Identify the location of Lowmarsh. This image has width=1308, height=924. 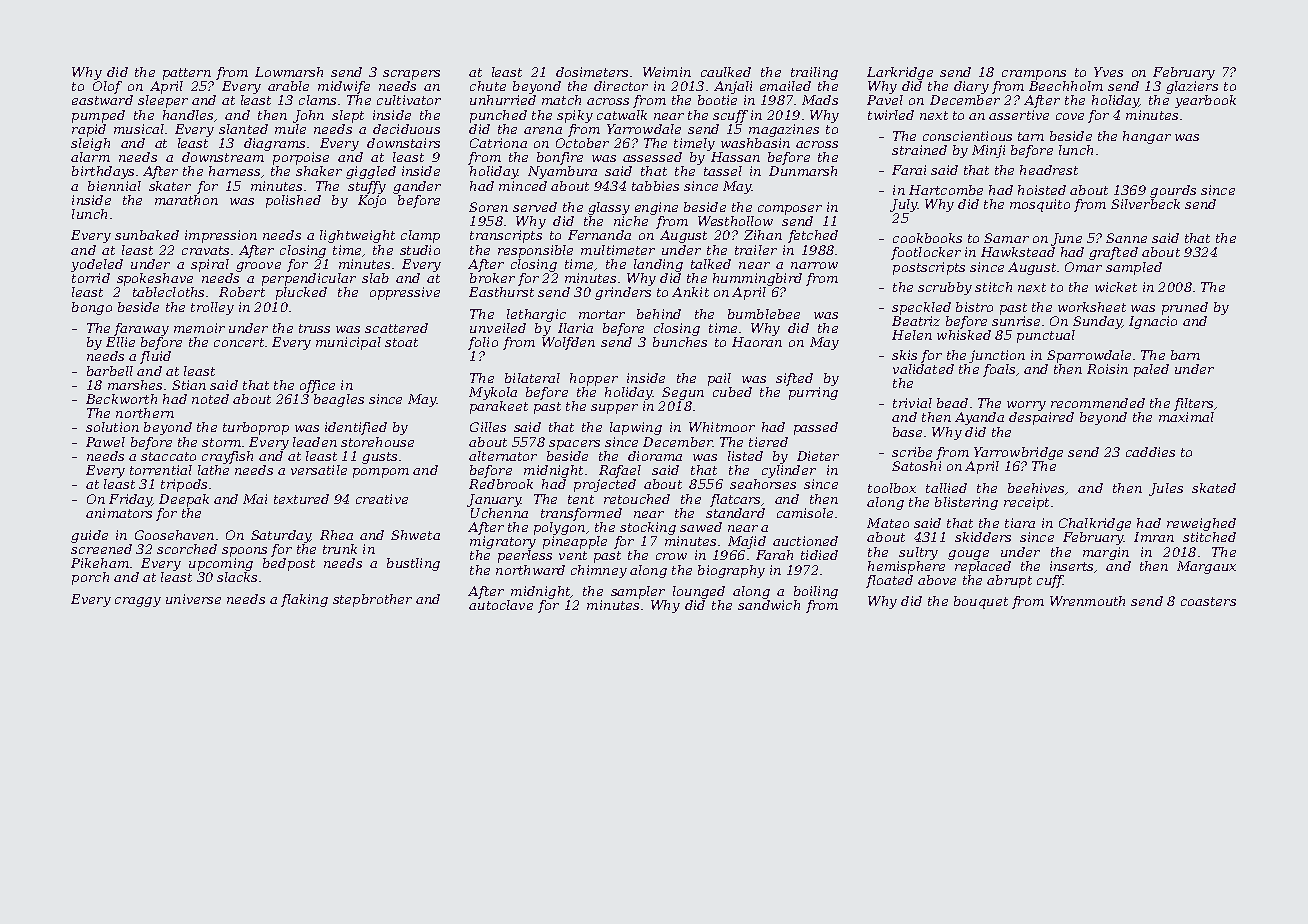
(289, 72).
